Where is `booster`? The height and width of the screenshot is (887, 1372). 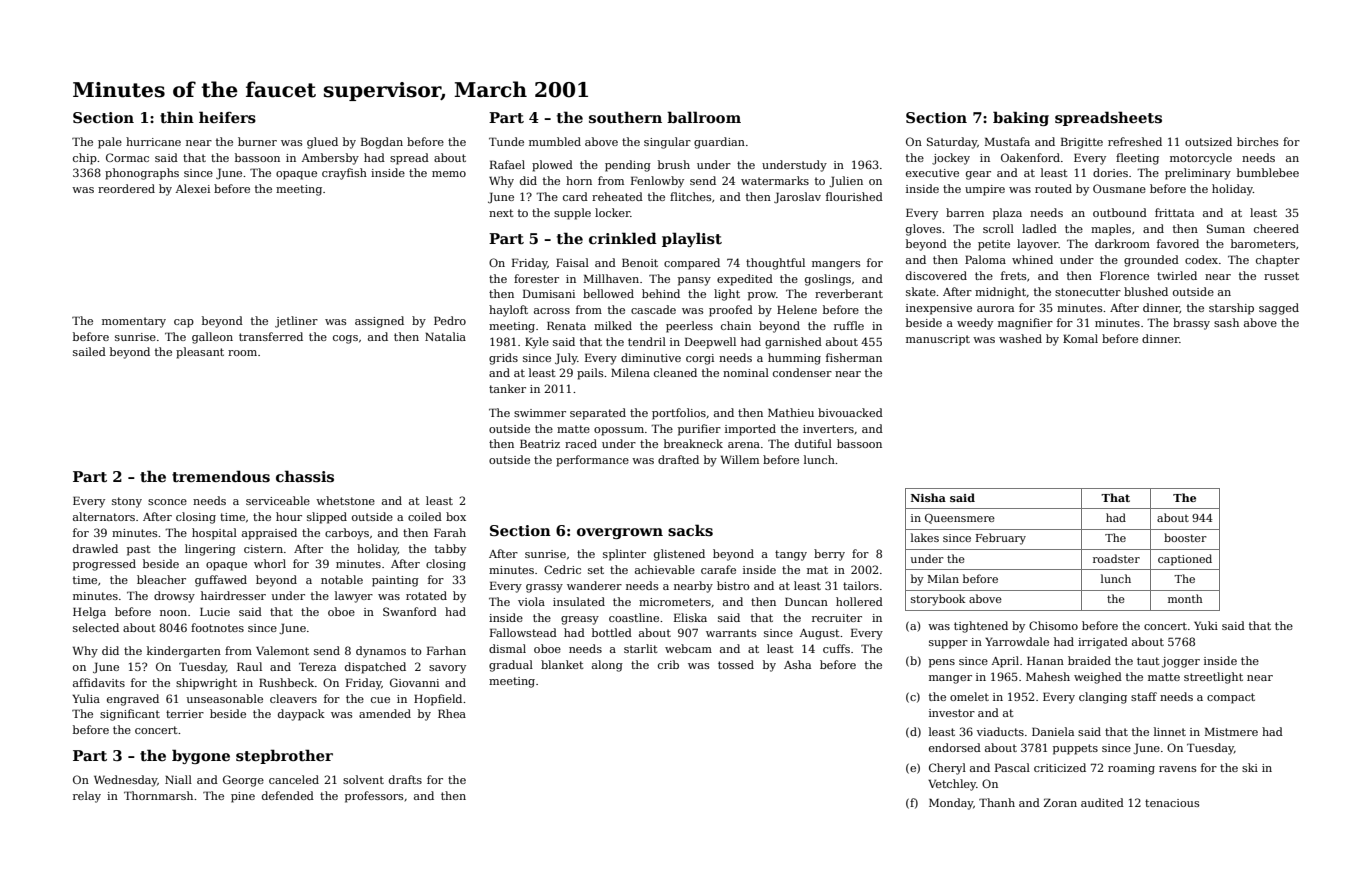 booster is located at coordinates (1185, 537).
